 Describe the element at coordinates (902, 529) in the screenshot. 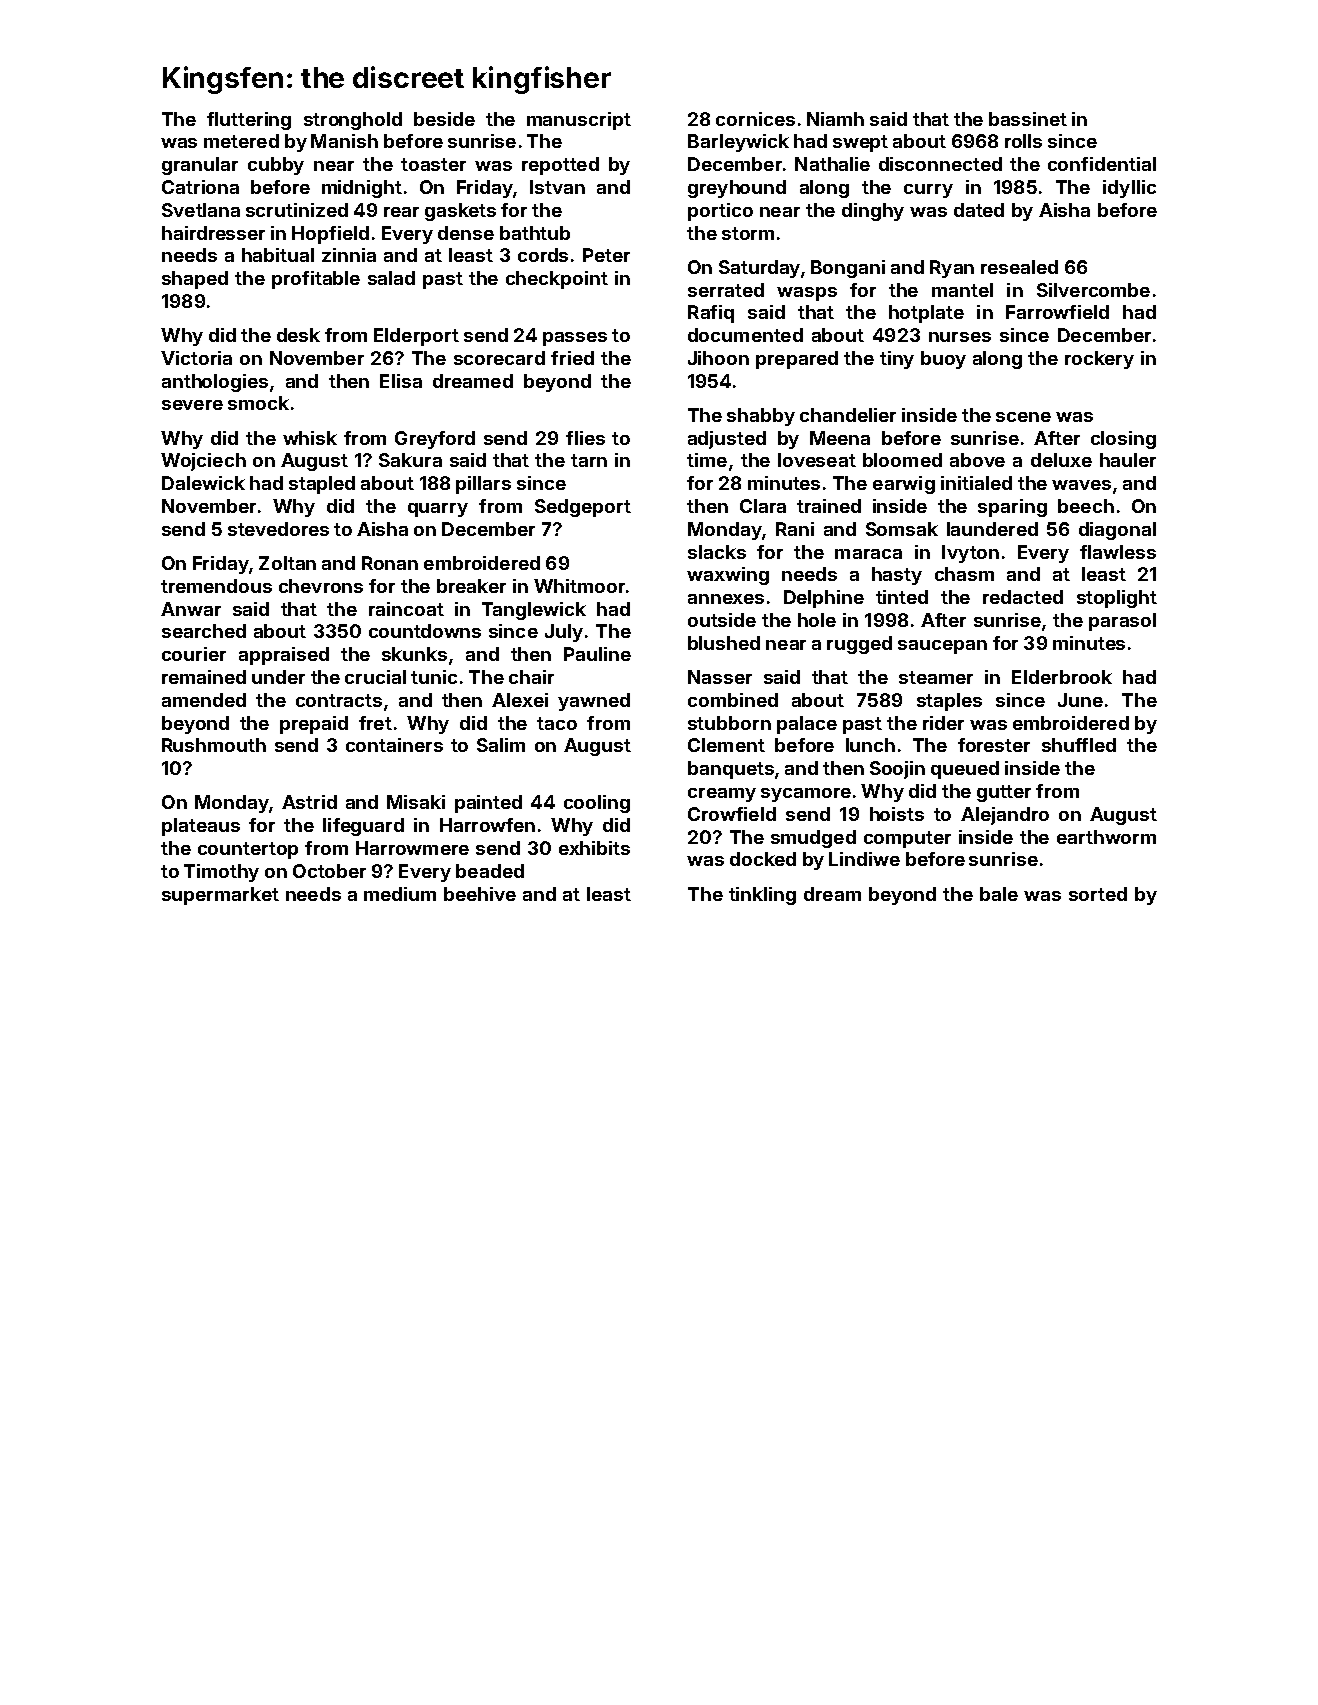

I see `Somsak` at that location.
